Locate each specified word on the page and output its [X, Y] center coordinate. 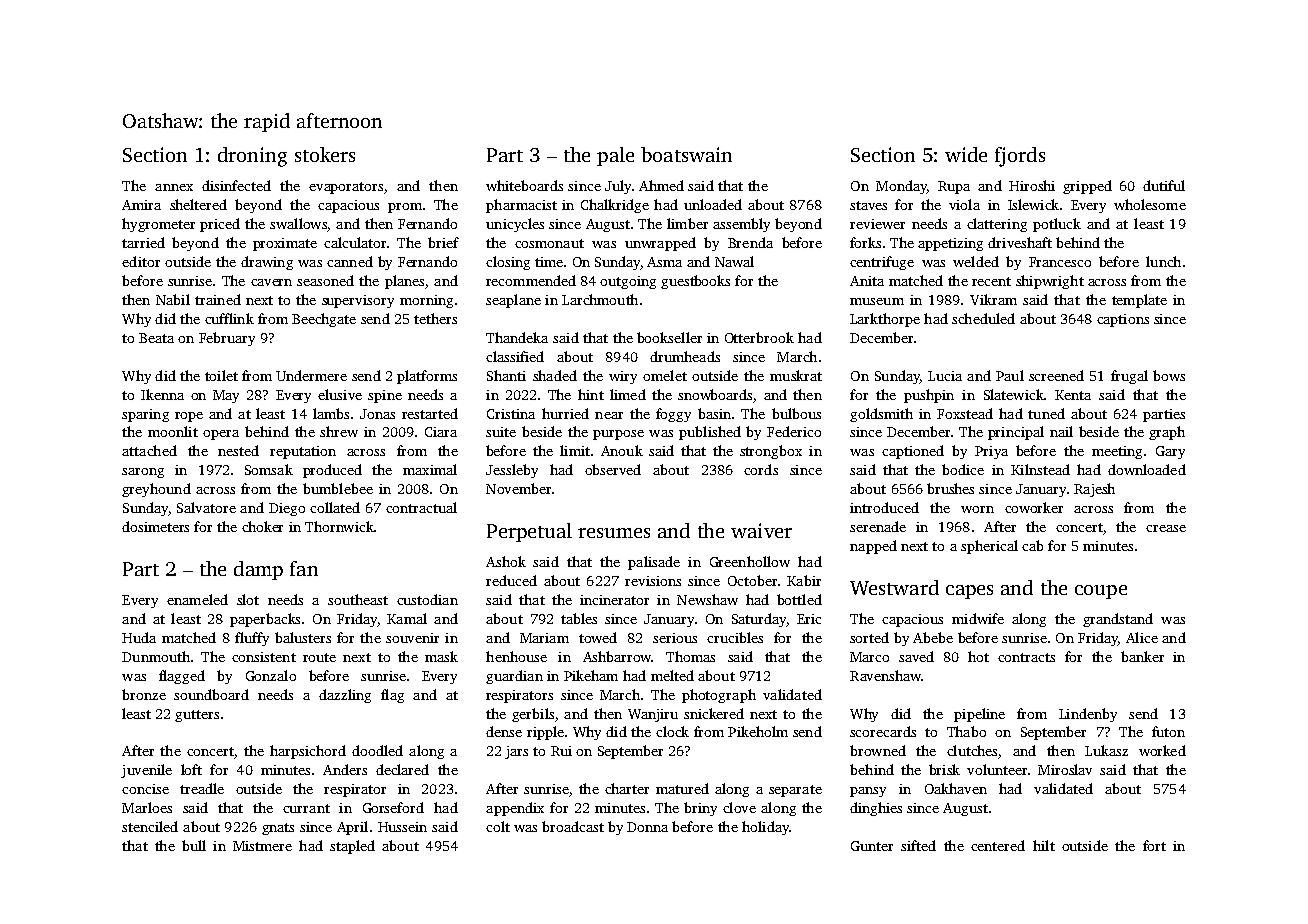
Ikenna [162, 394]
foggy [673, 415]
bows [1169, 375]
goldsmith [881, 415]
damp [258, 570]
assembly [741, 225]
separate [795, 791]
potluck [1057, 225]
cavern [271, 282]
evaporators [346, 188]
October [752, 580]
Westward [894, 587]
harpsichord [308, 752]
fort [1154, 845]
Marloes [147, 807]
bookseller [669, 337]
